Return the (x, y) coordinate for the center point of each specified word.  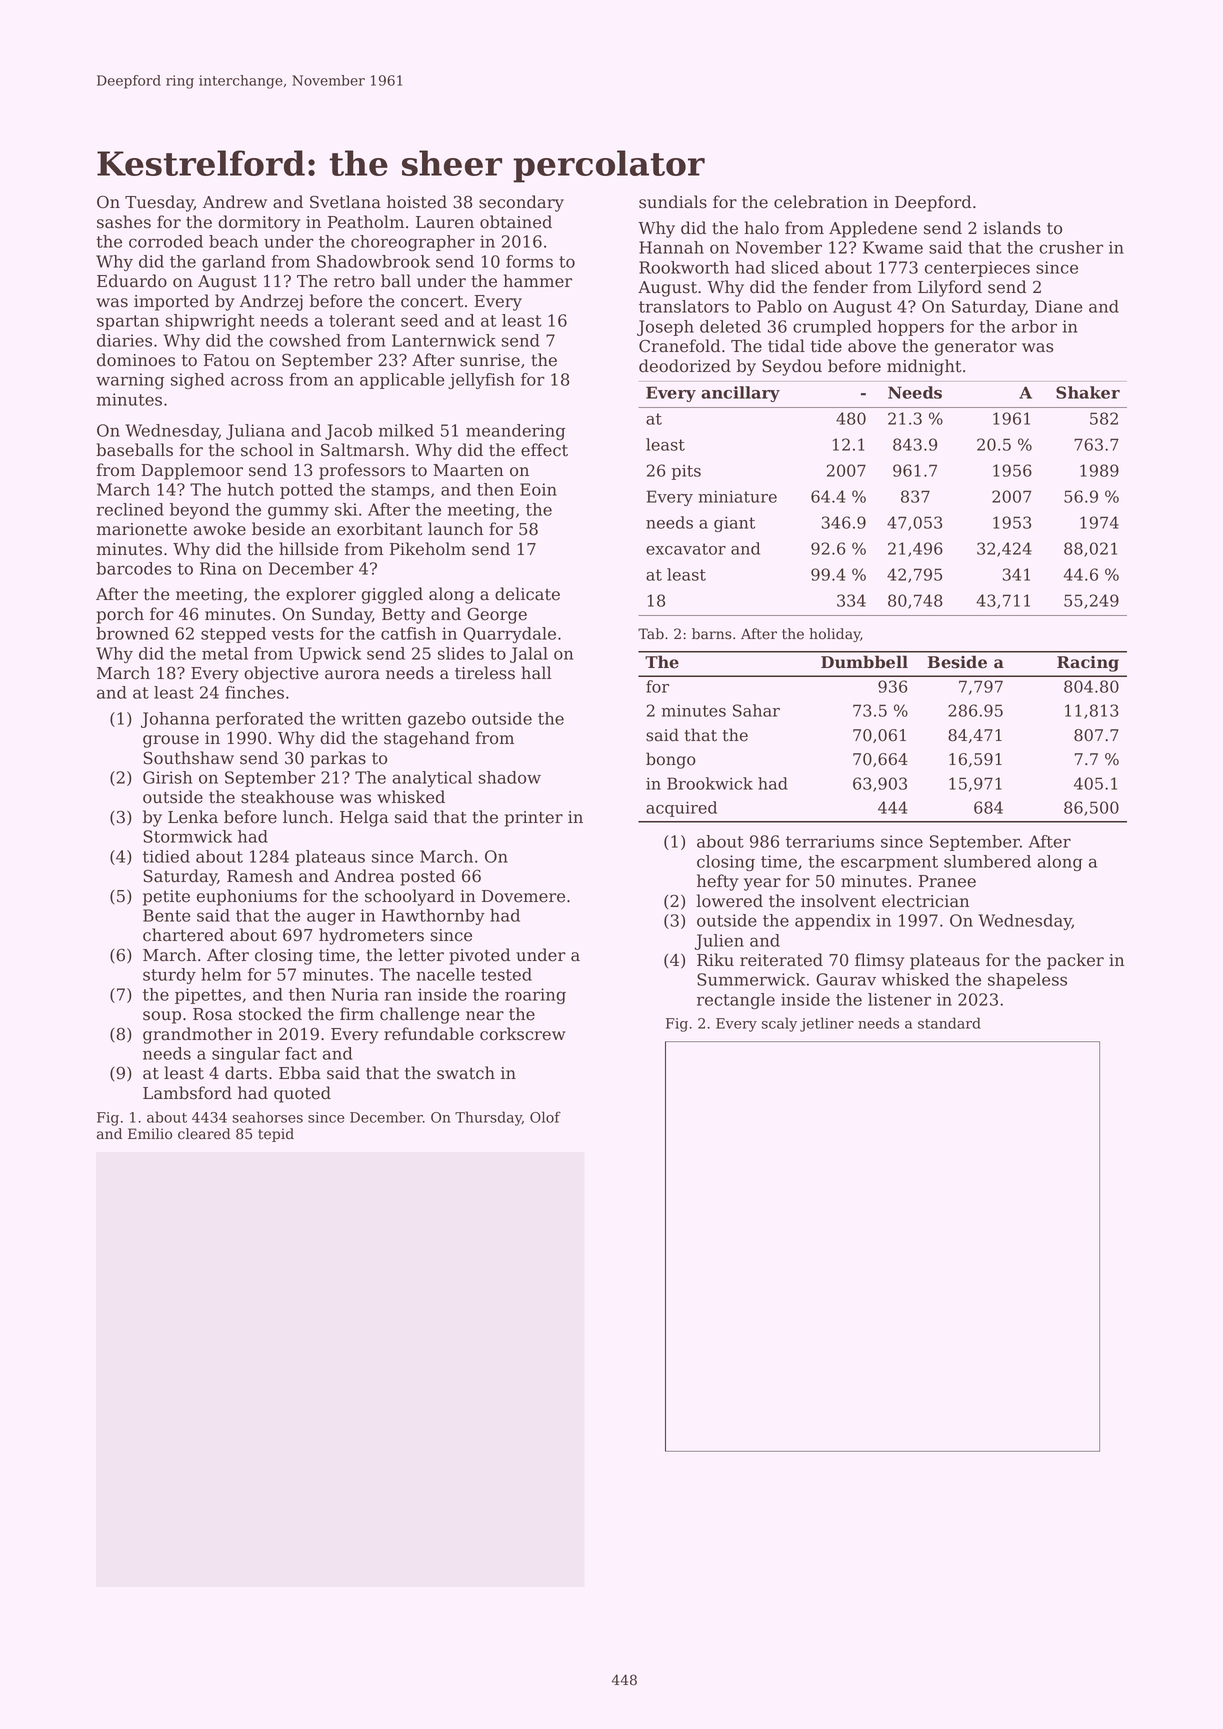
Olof (545, 1117)
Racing (1088, 664)
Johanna (175, 720)
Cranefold (679, 346)
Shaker (1088, 392)
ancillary (740, 394)
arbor (1034, 326)
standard (949, 1023)
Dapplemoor (192, 471)
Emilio (150, 1134)
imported (171, 302)
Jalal (529, 655)
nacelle (445, 974)
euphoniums (247, 897)
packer (1075, 961)
